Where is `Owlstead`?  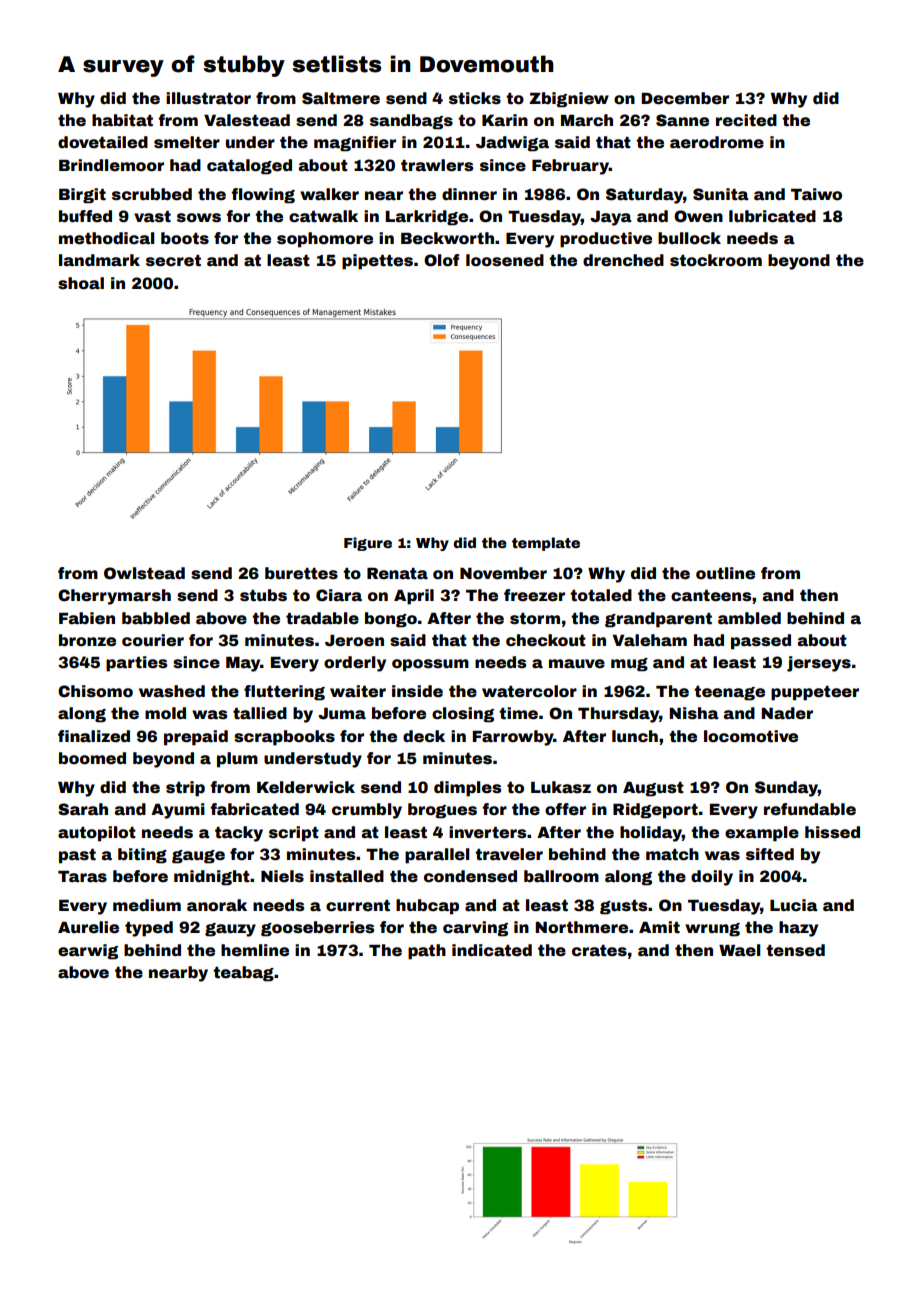 Owlstead is located at coordinates (144, 573).
